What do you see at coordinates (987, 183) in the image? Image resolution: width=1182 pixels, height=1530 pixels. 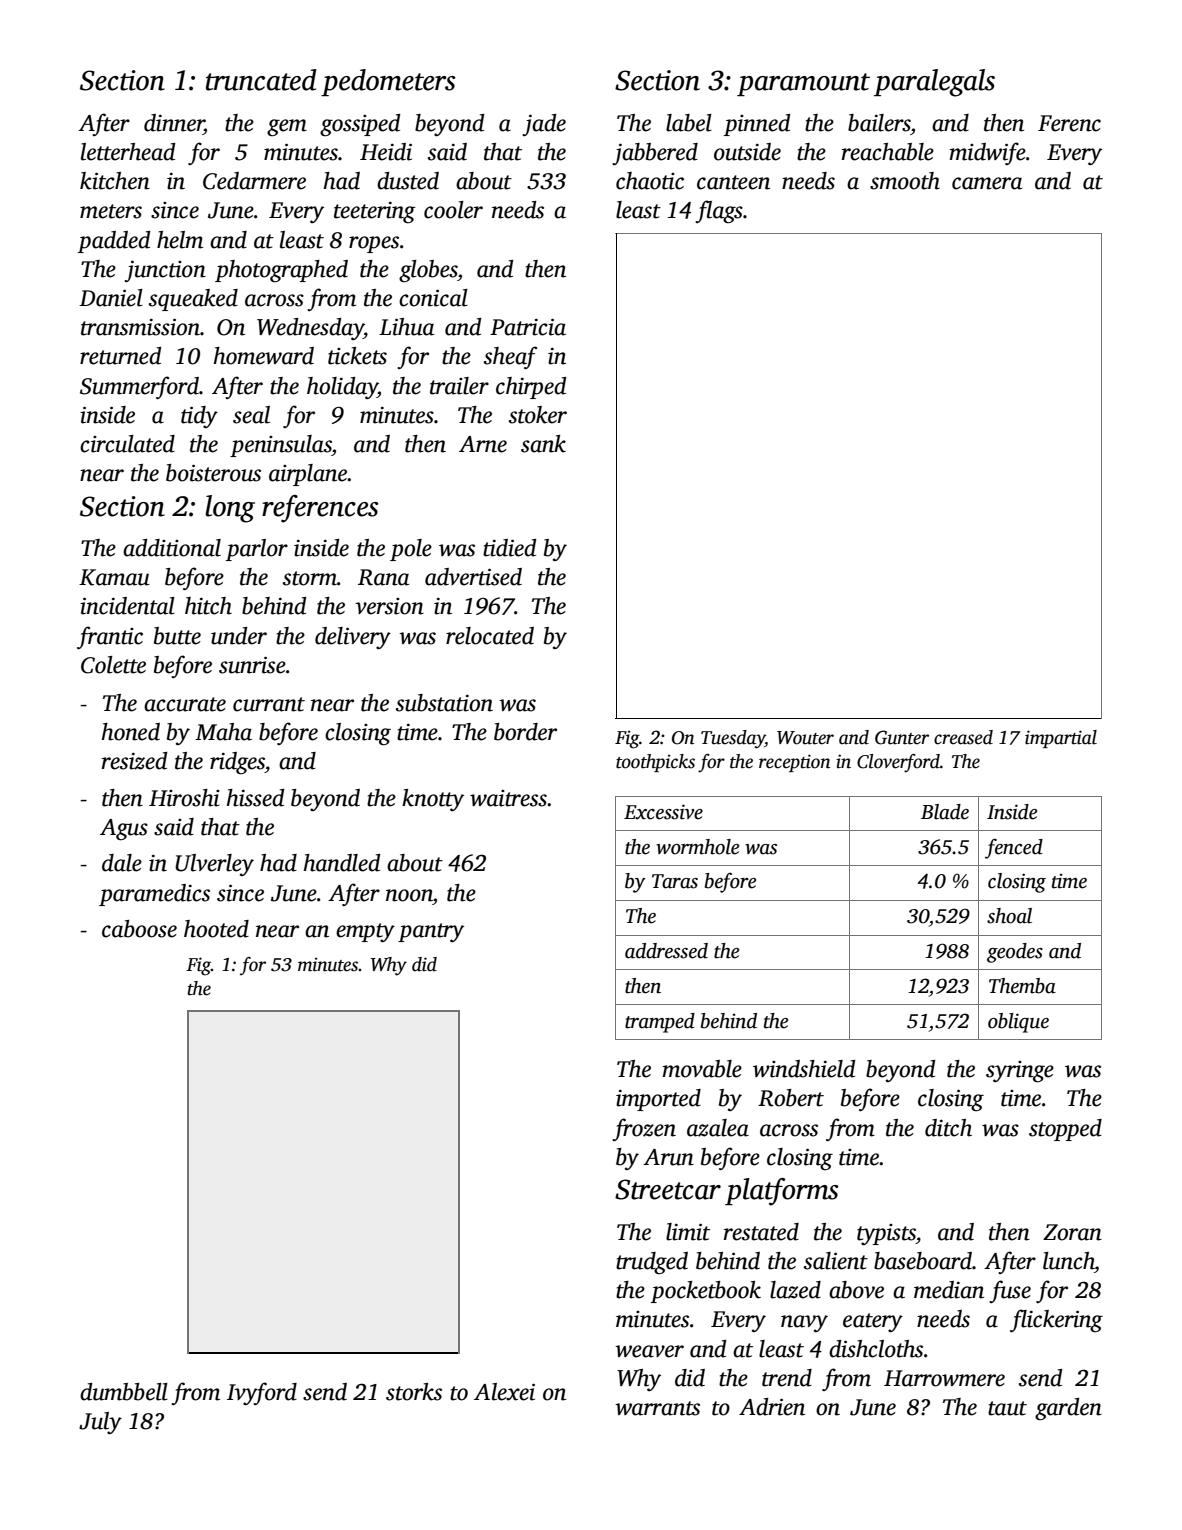 I see `camera` at bounding box center [987, 183].
